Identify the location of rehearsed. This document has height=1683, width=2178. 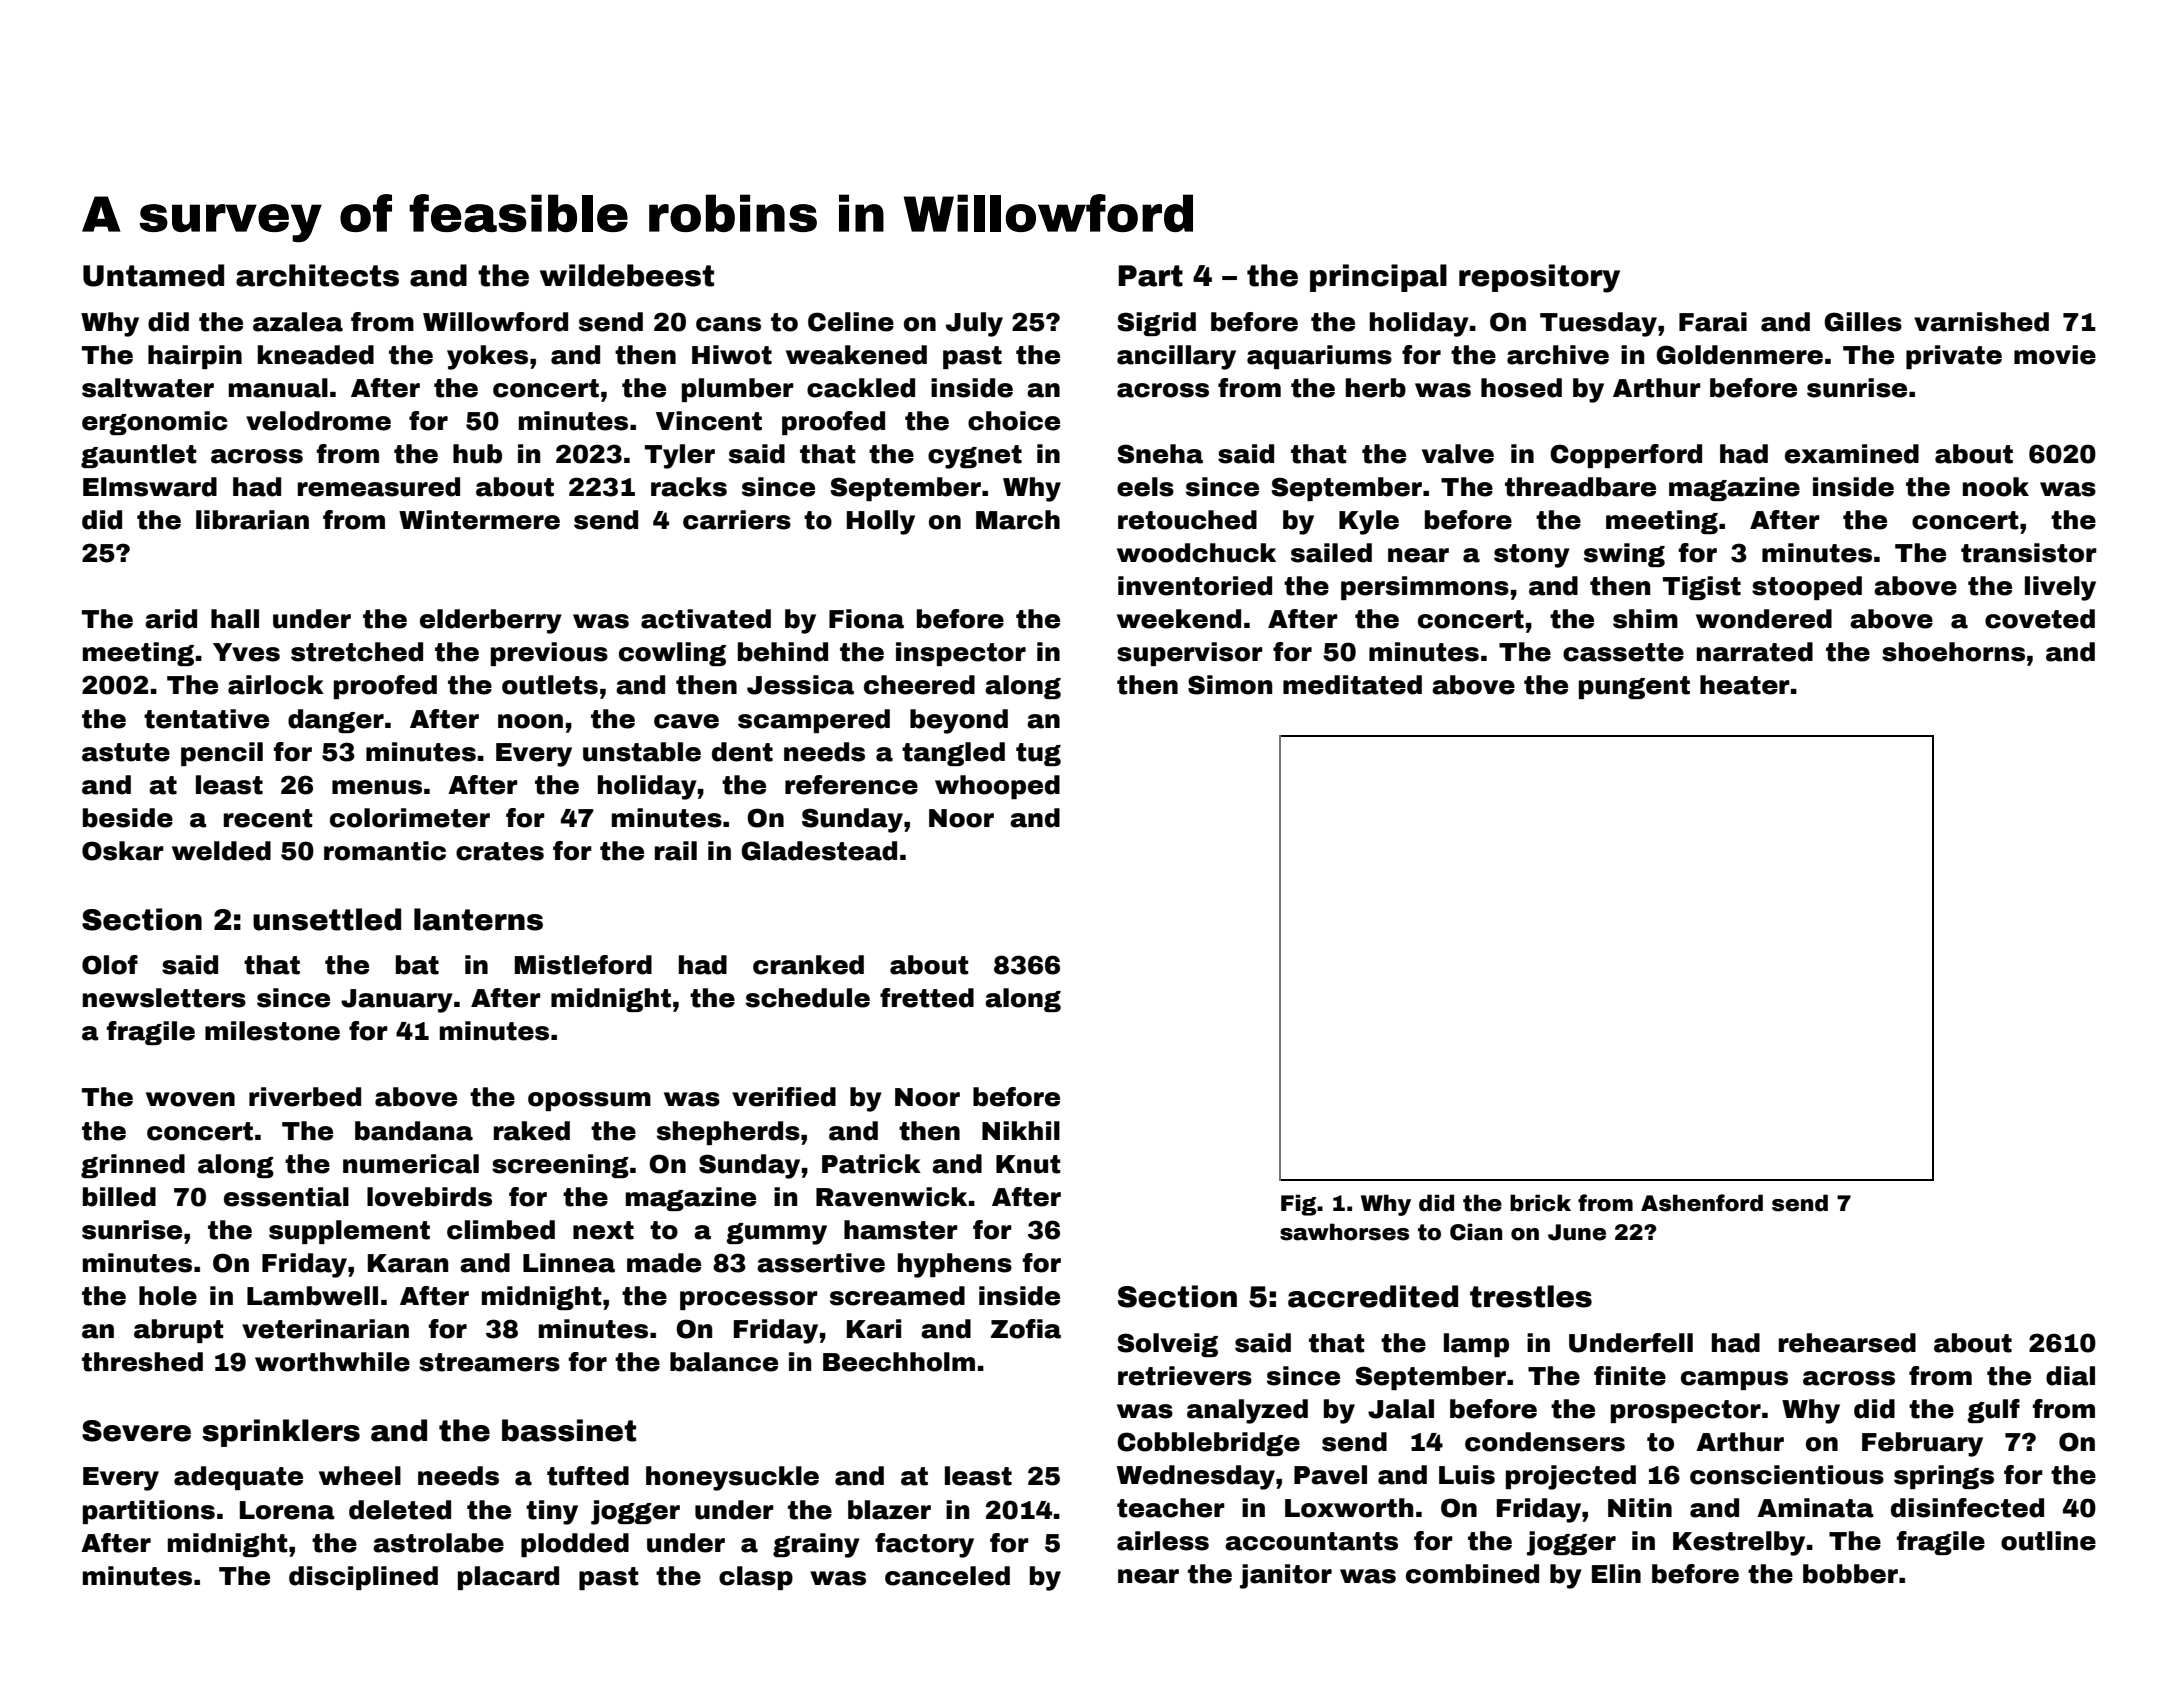
(1847, 1343).
